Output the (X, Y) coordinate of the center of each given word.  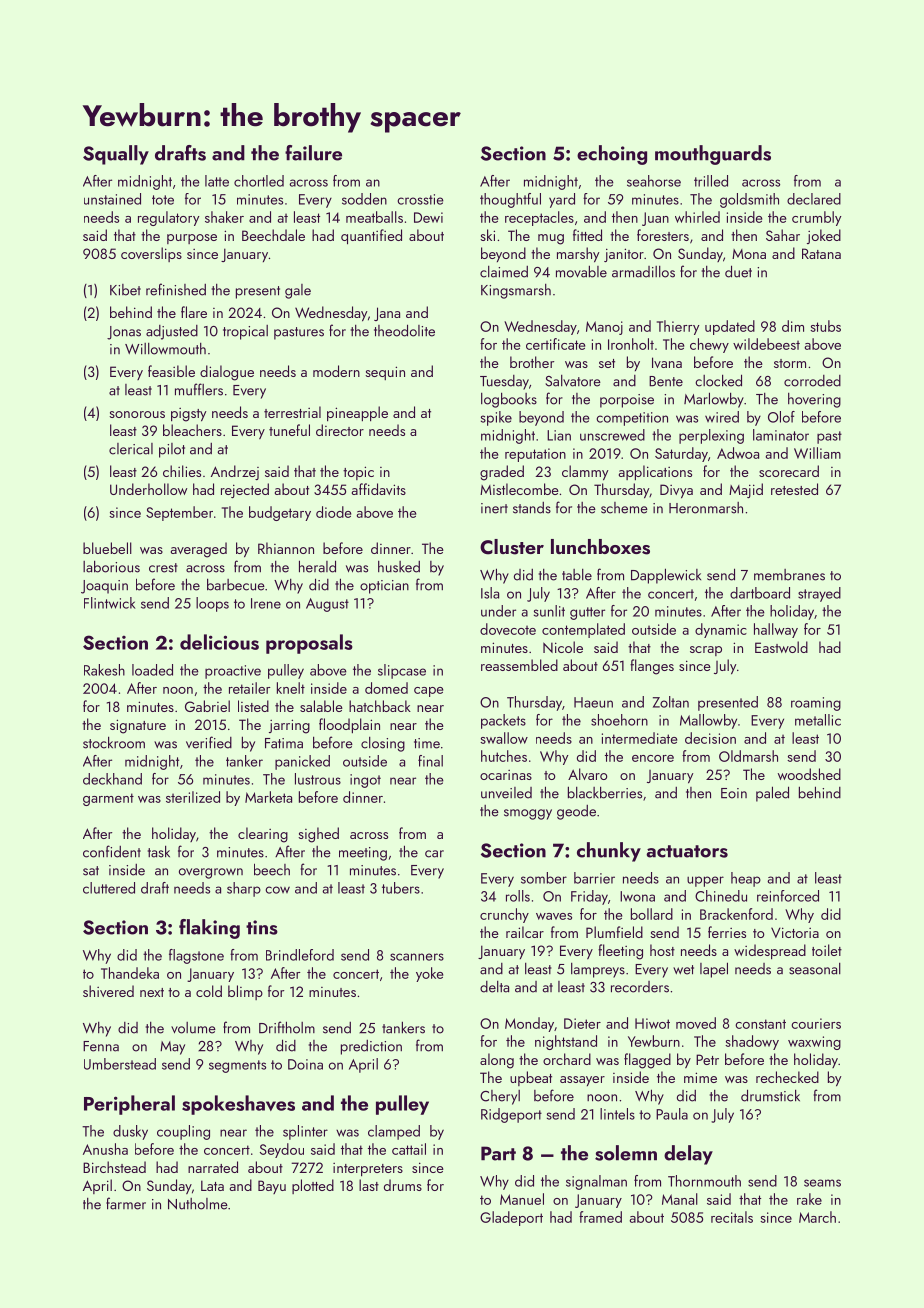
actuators (687, 851)
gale (298, 291)
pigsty (188, 415)
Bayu (272, 1187)
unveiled (506, 793)
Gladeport (511, 1218)
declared (814, 199)
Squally (116, 155)
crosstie (420, 199)
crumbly (816, 218)
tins (262, 927)
